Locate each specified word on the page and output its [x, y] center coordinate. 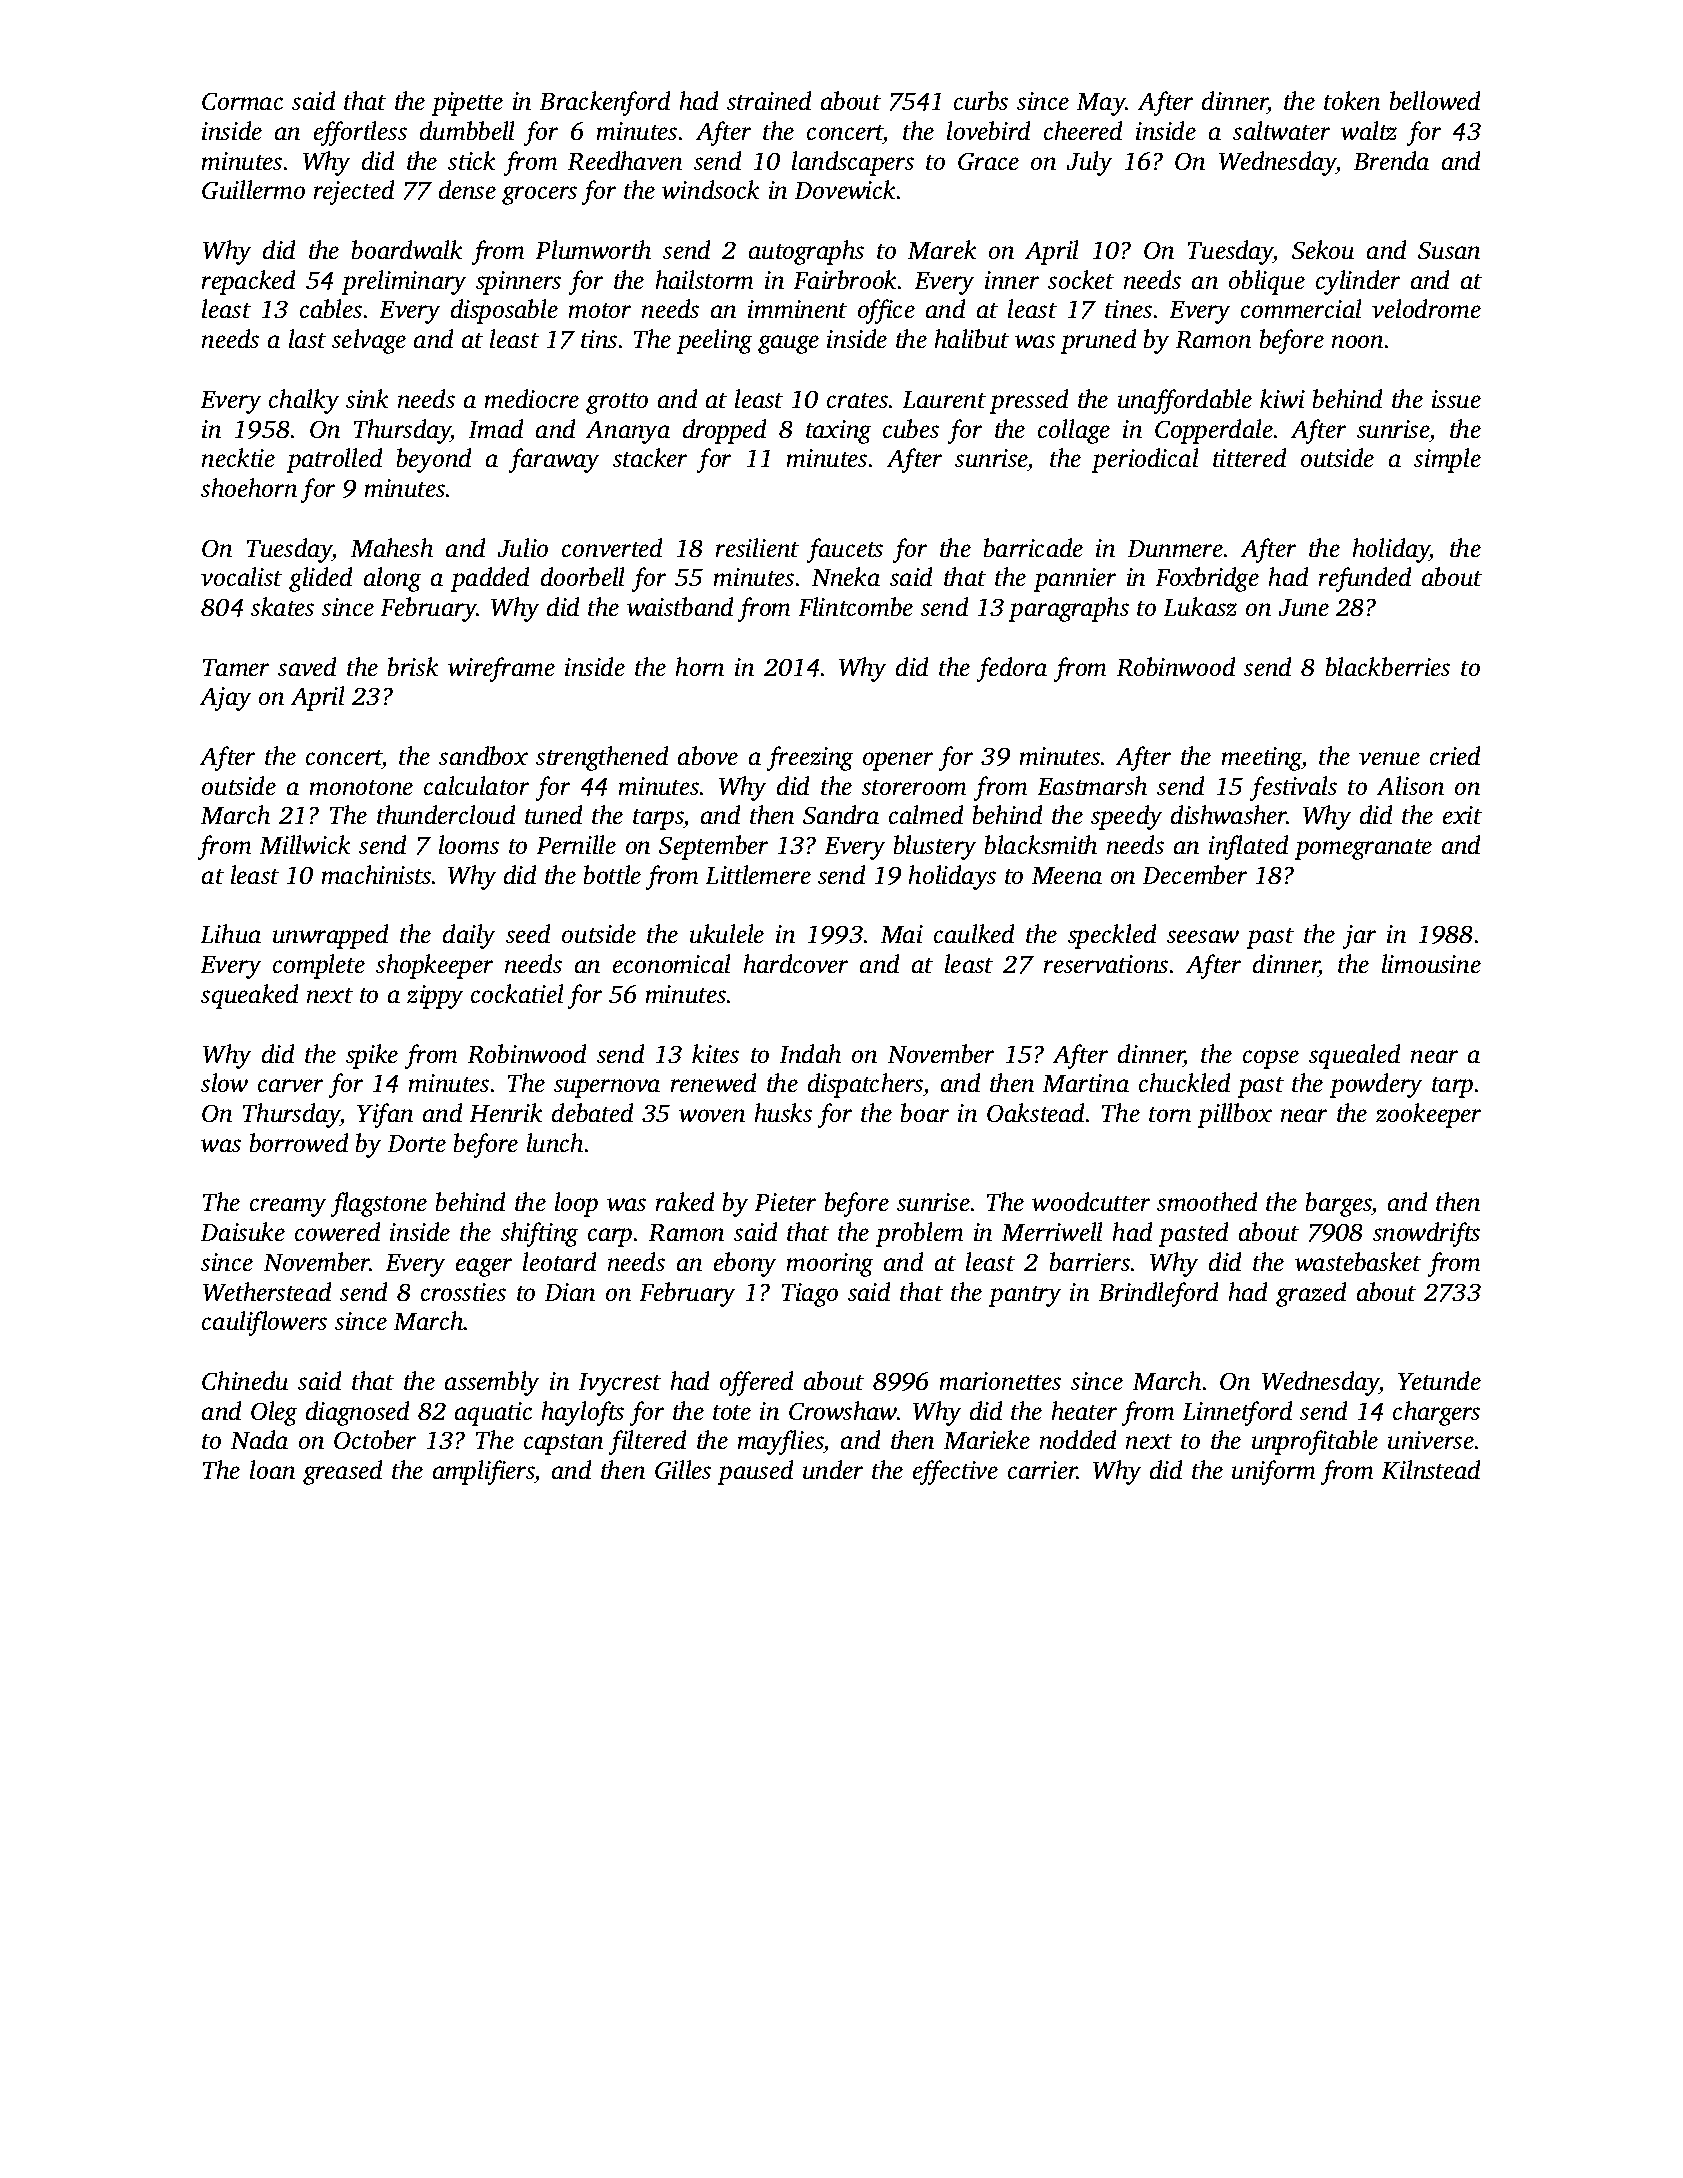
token [1352, 101]
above [708, 756]
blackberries [1387, 667]
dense [467, 190]
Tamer [236, 668]
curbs [981, 101]
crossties [463, 1292]
